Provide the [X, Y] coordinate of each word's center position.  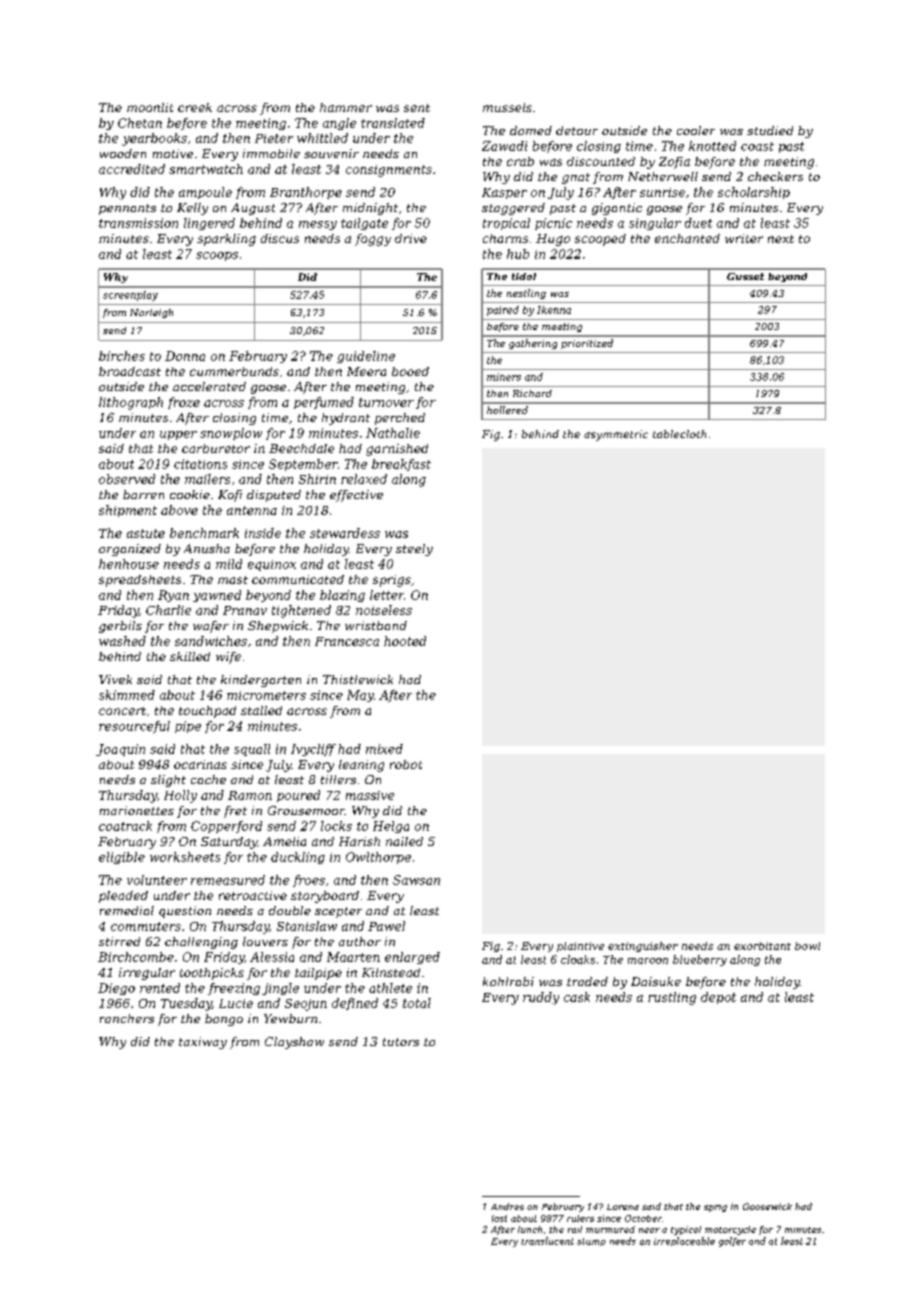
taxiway [203, 1043]
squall [252, 750]
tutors [401, 1042]
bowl [807, 946]
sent [417, 108]
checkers [775, 176]
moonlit [150, 107]
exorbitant [762, 946]
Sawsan [416, 880]
